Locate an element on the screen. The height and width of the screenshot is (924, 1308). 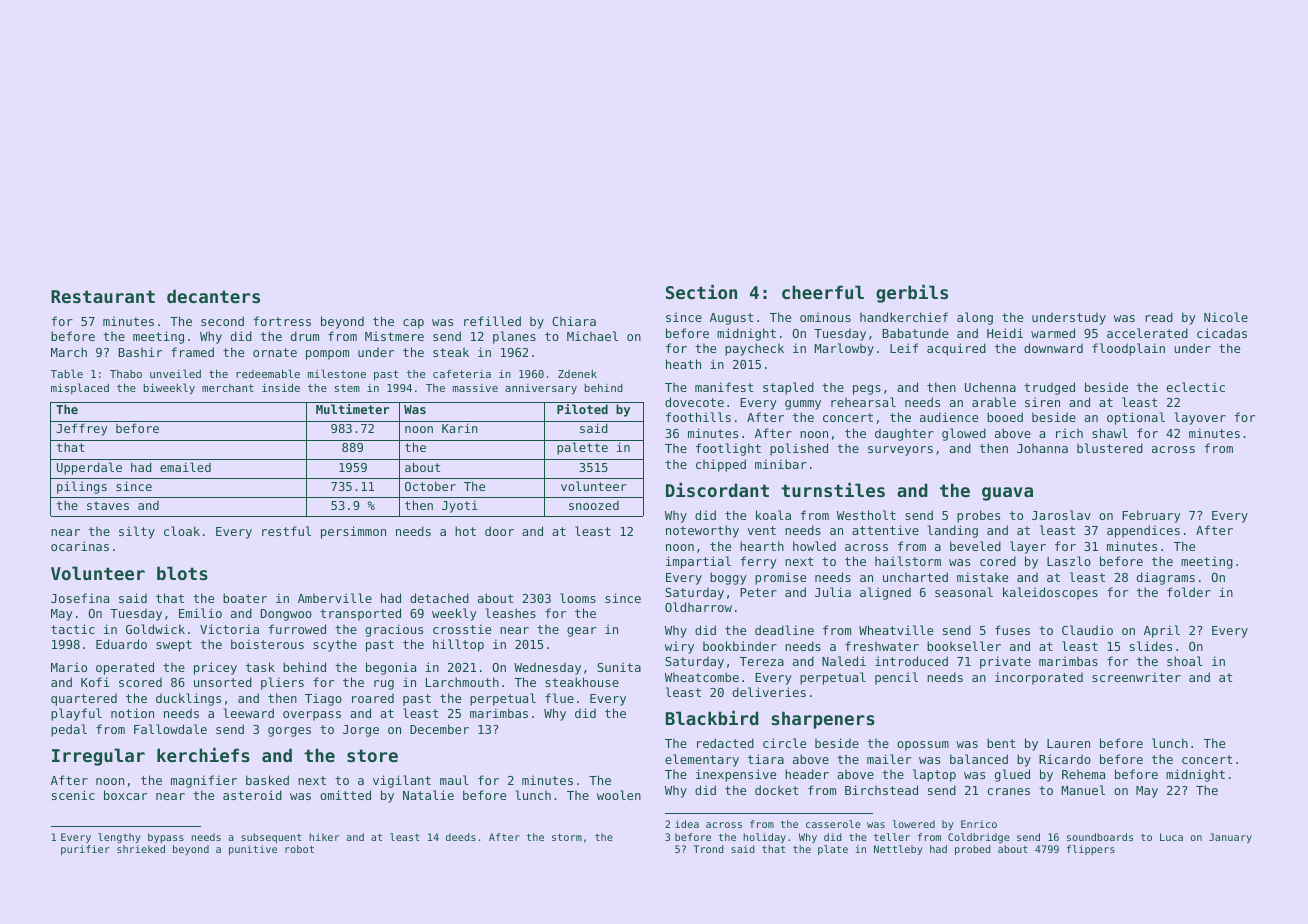
unsorted is located at coordinates (223, 682).
